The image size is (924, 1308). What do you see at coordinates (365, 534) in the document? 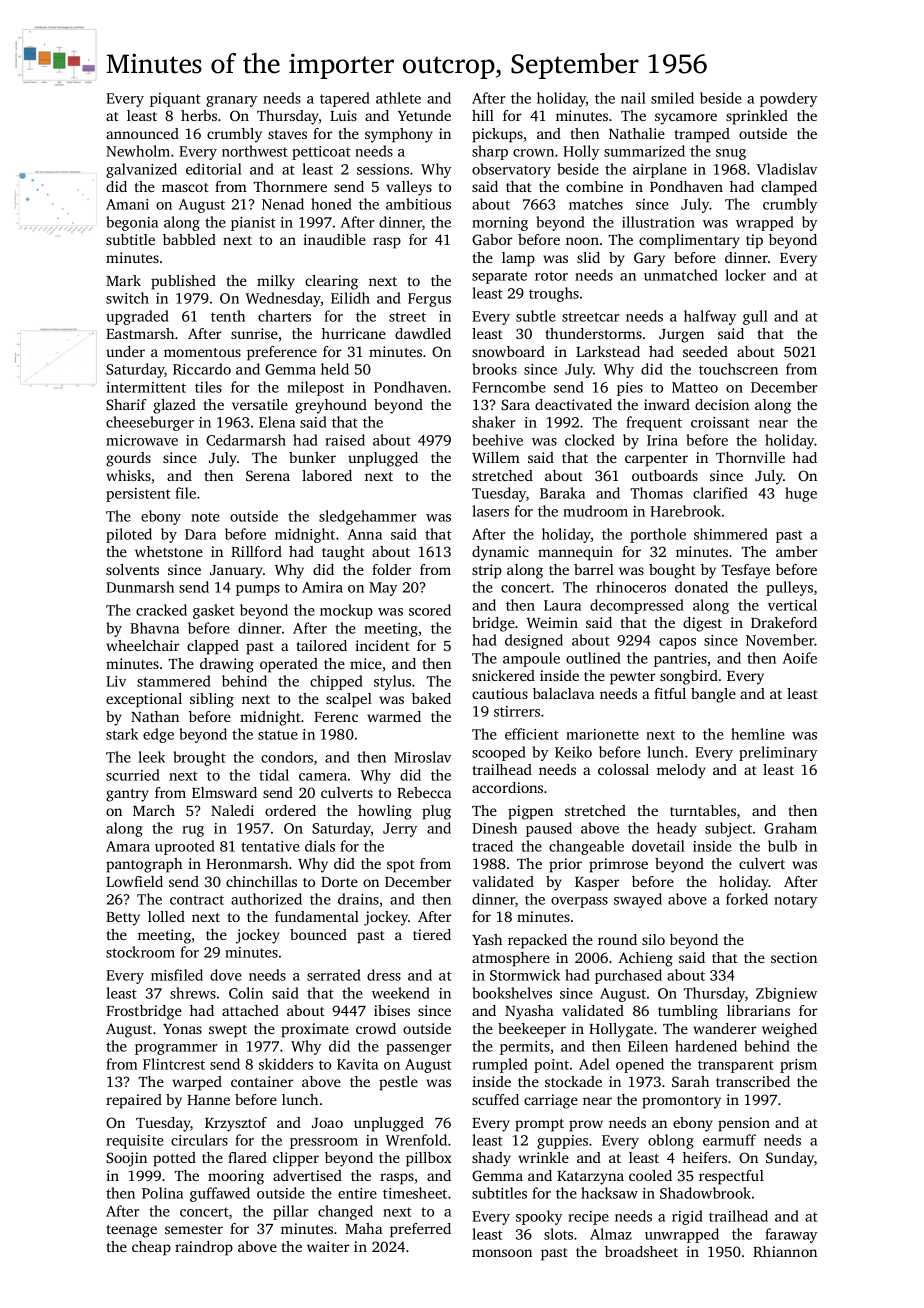
I see `Anna` at bounding box center [365, 534].
